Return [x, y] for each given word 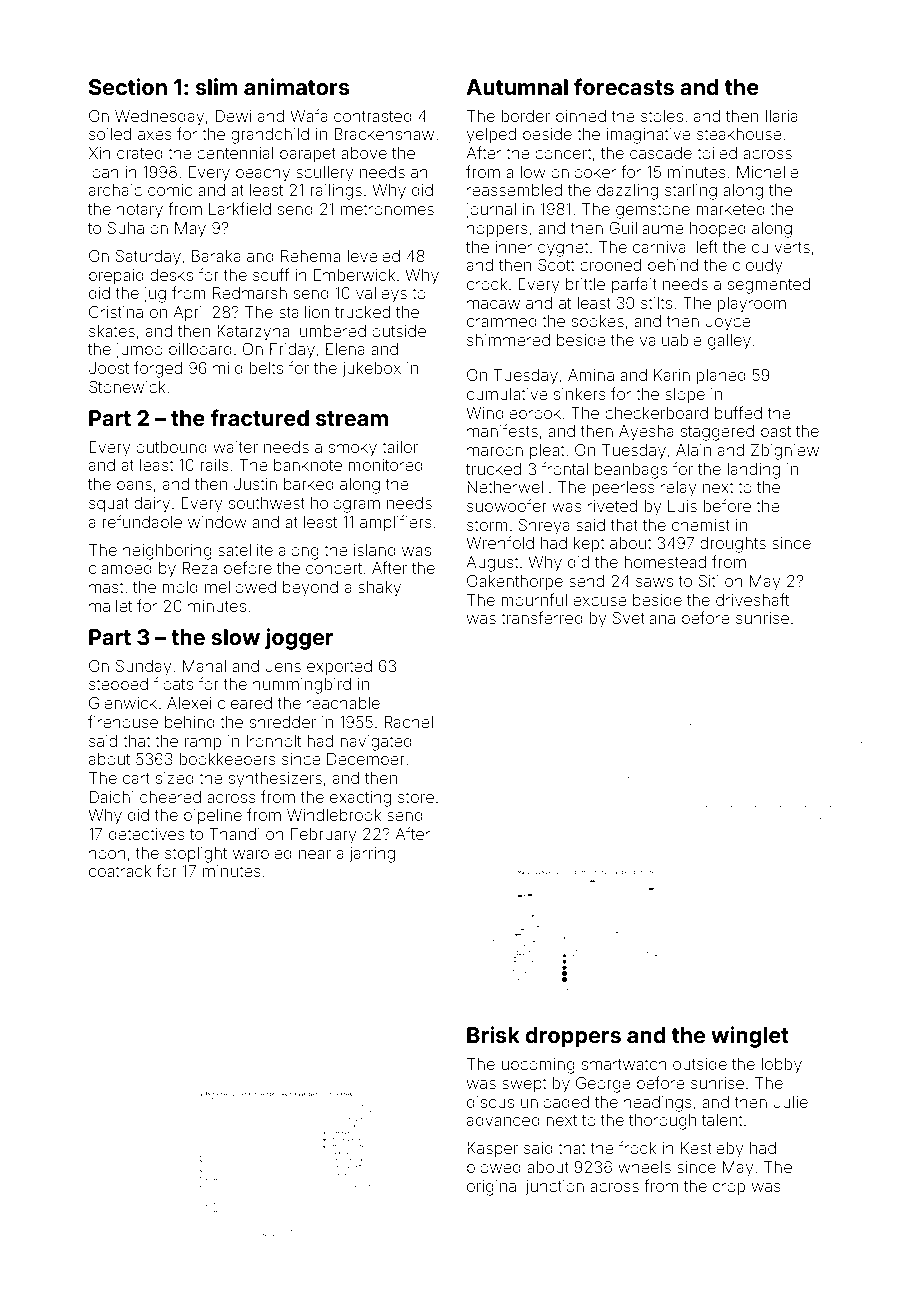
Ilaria [781, 116]
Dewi [233, 116]
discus [490, 1102]
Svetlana [644, 618]
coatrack [120, 871]
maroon [495, 451]
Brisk [493, 1034]
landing [753, 471]
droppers [573, 1037]
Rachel [408, 722]
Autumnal [517, 87]
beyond [310, 589]
